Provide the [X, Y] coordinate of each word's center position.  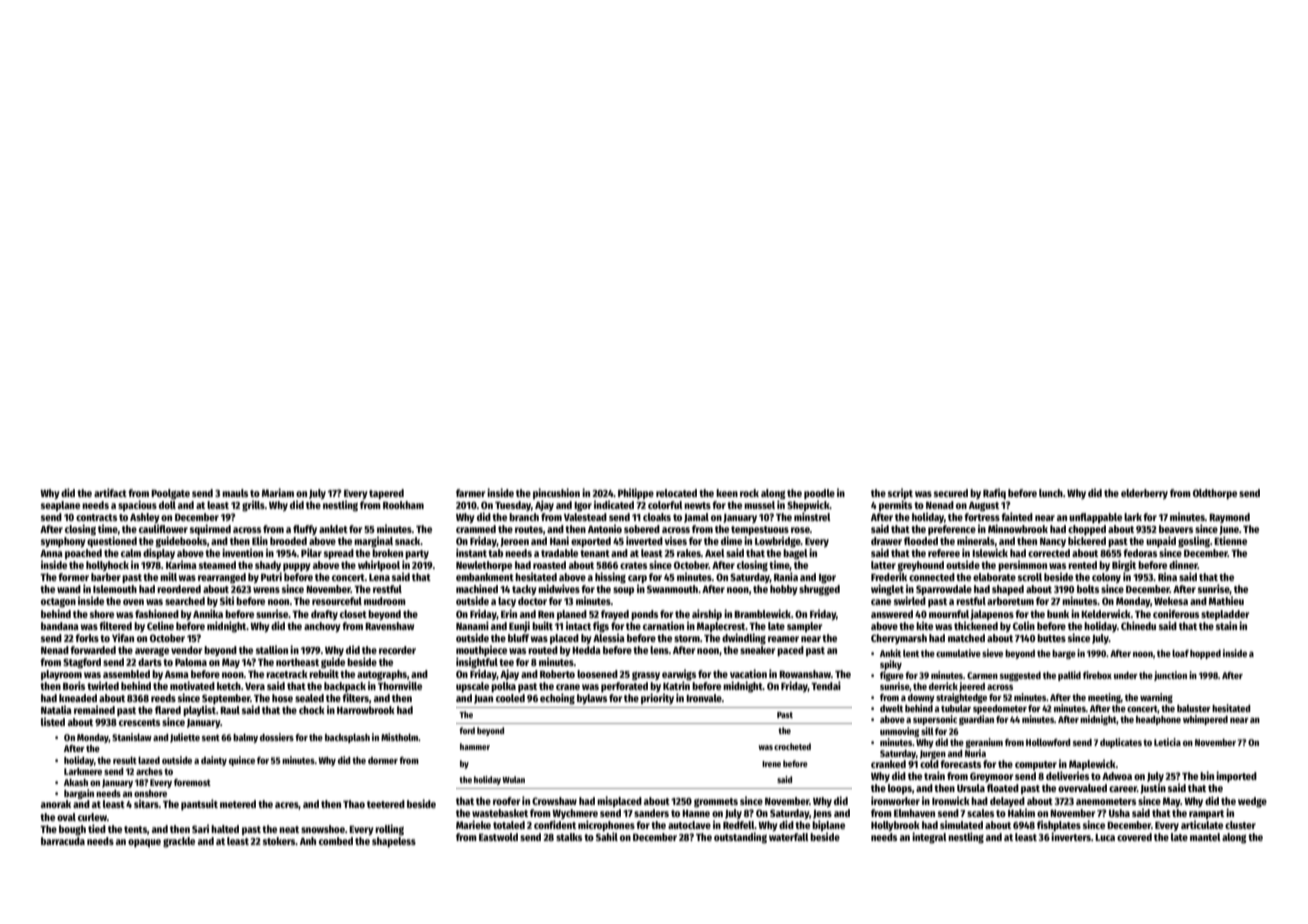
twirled [103, 685]
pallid [1069, 676]
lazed [149, 760]
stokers [279, 841]
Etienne [1230, 540]
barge [1064, 654]
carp [637, 579]
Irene [771, 764]
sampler [804, 627]
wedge [1252, 802]
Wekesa [1171, 601]
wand [69, 589]
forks [87, 638]
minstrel [812, 516]
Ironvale [704, 698]
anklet [333, 529]
